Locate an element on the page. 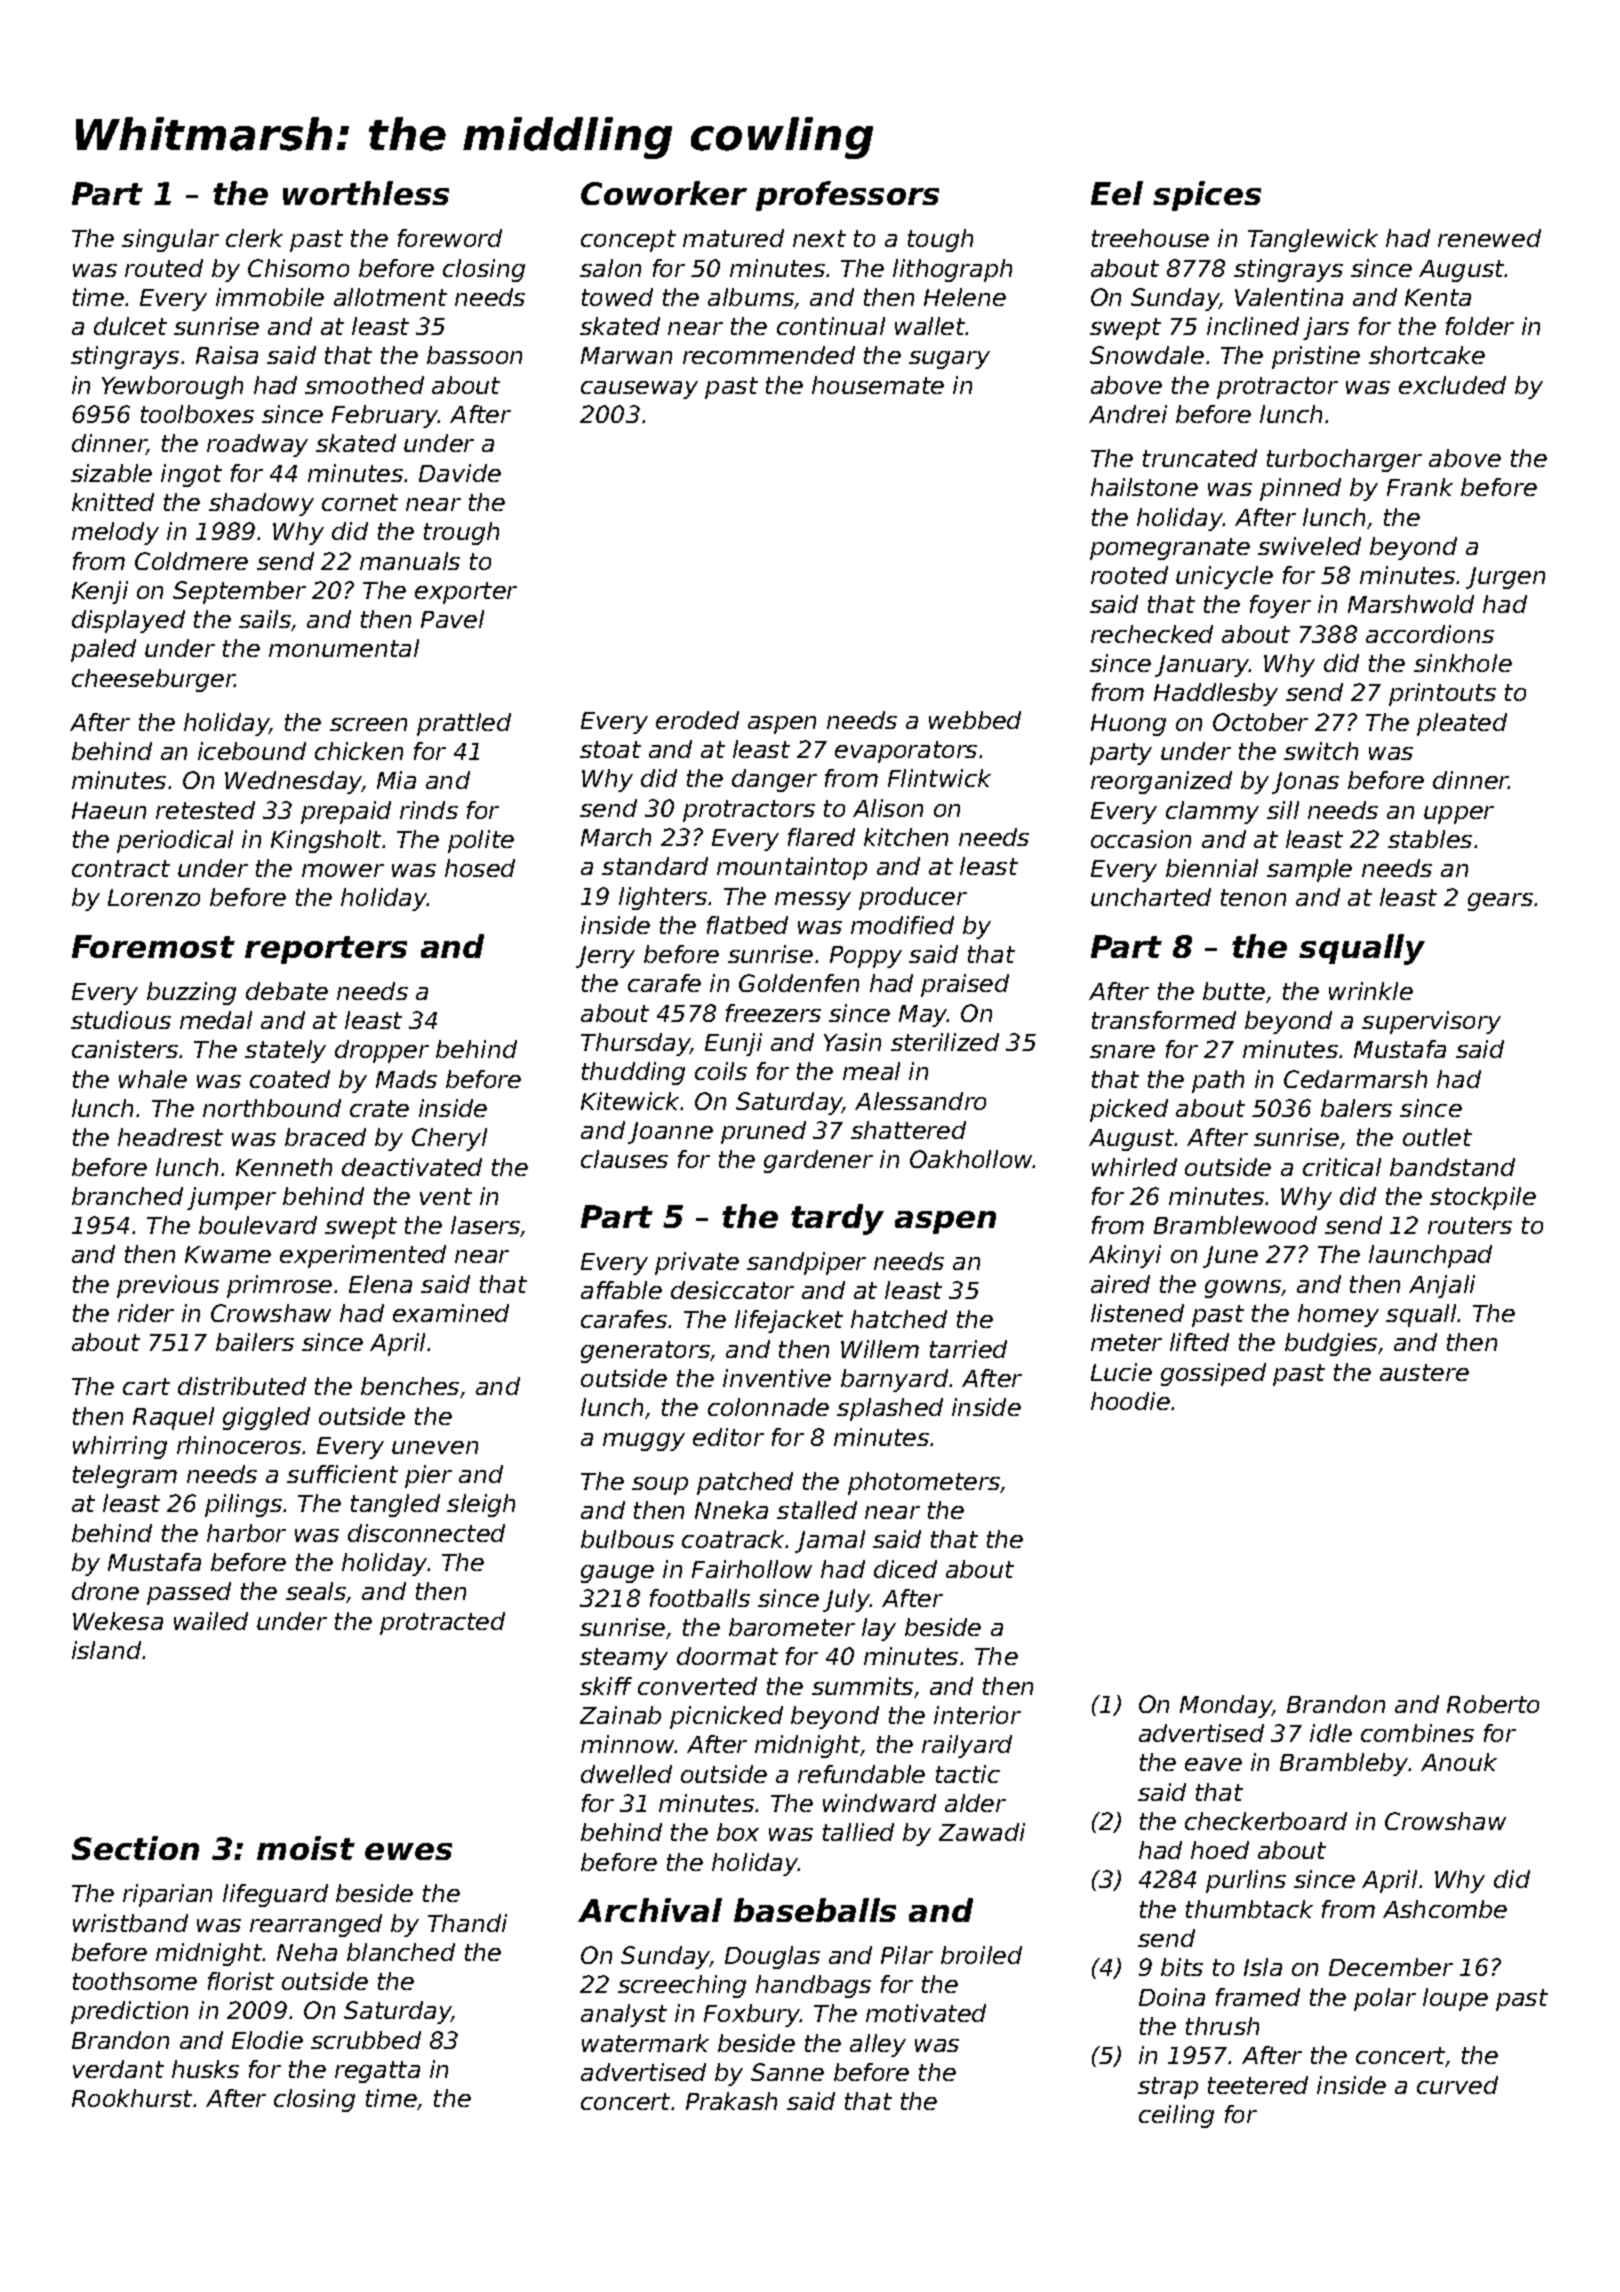  alley is located at coordinates (878, 2045).
